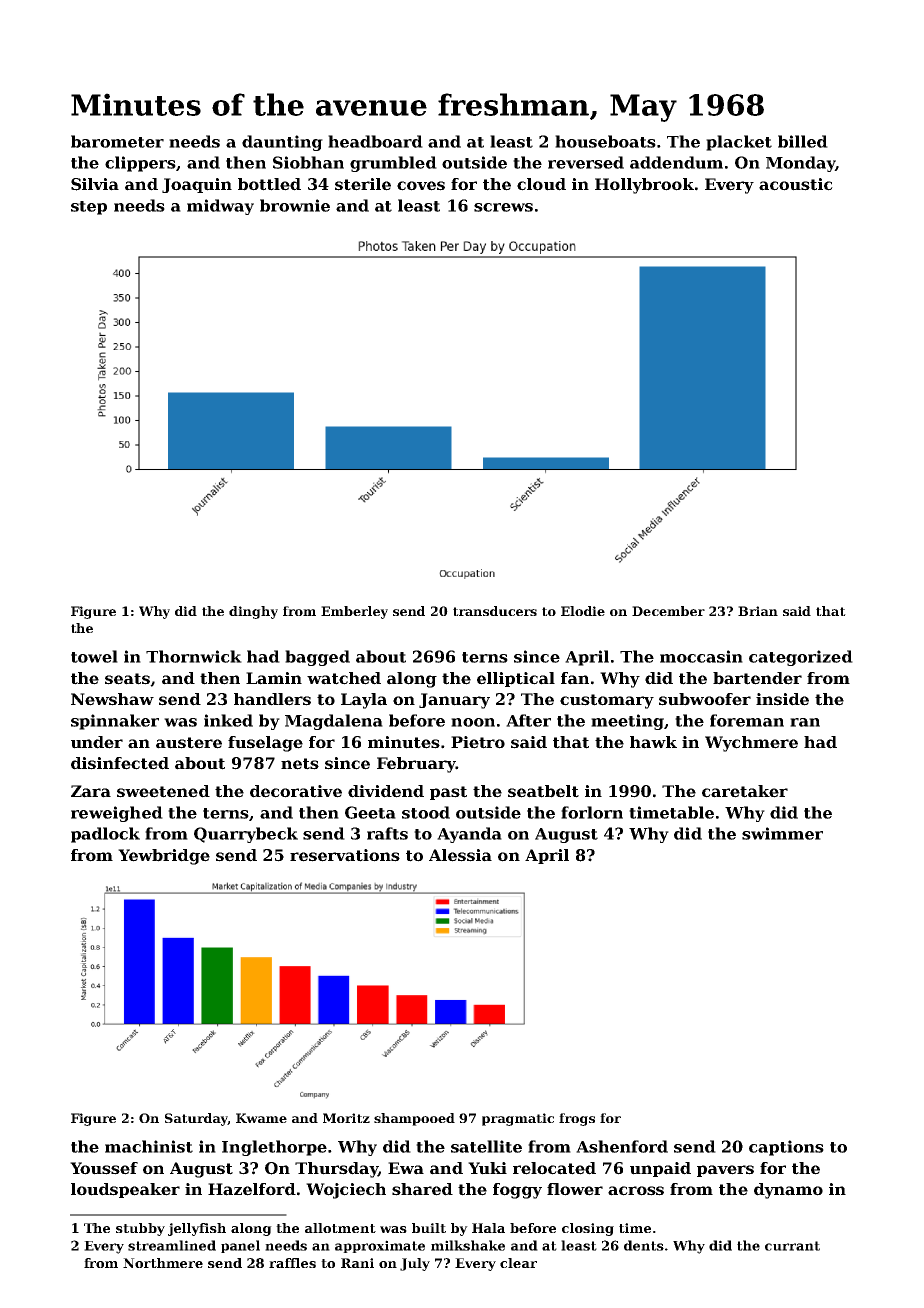 The height and width of the document is (1308, 924). I want to click on Hollybrook, so click(644, 186).
